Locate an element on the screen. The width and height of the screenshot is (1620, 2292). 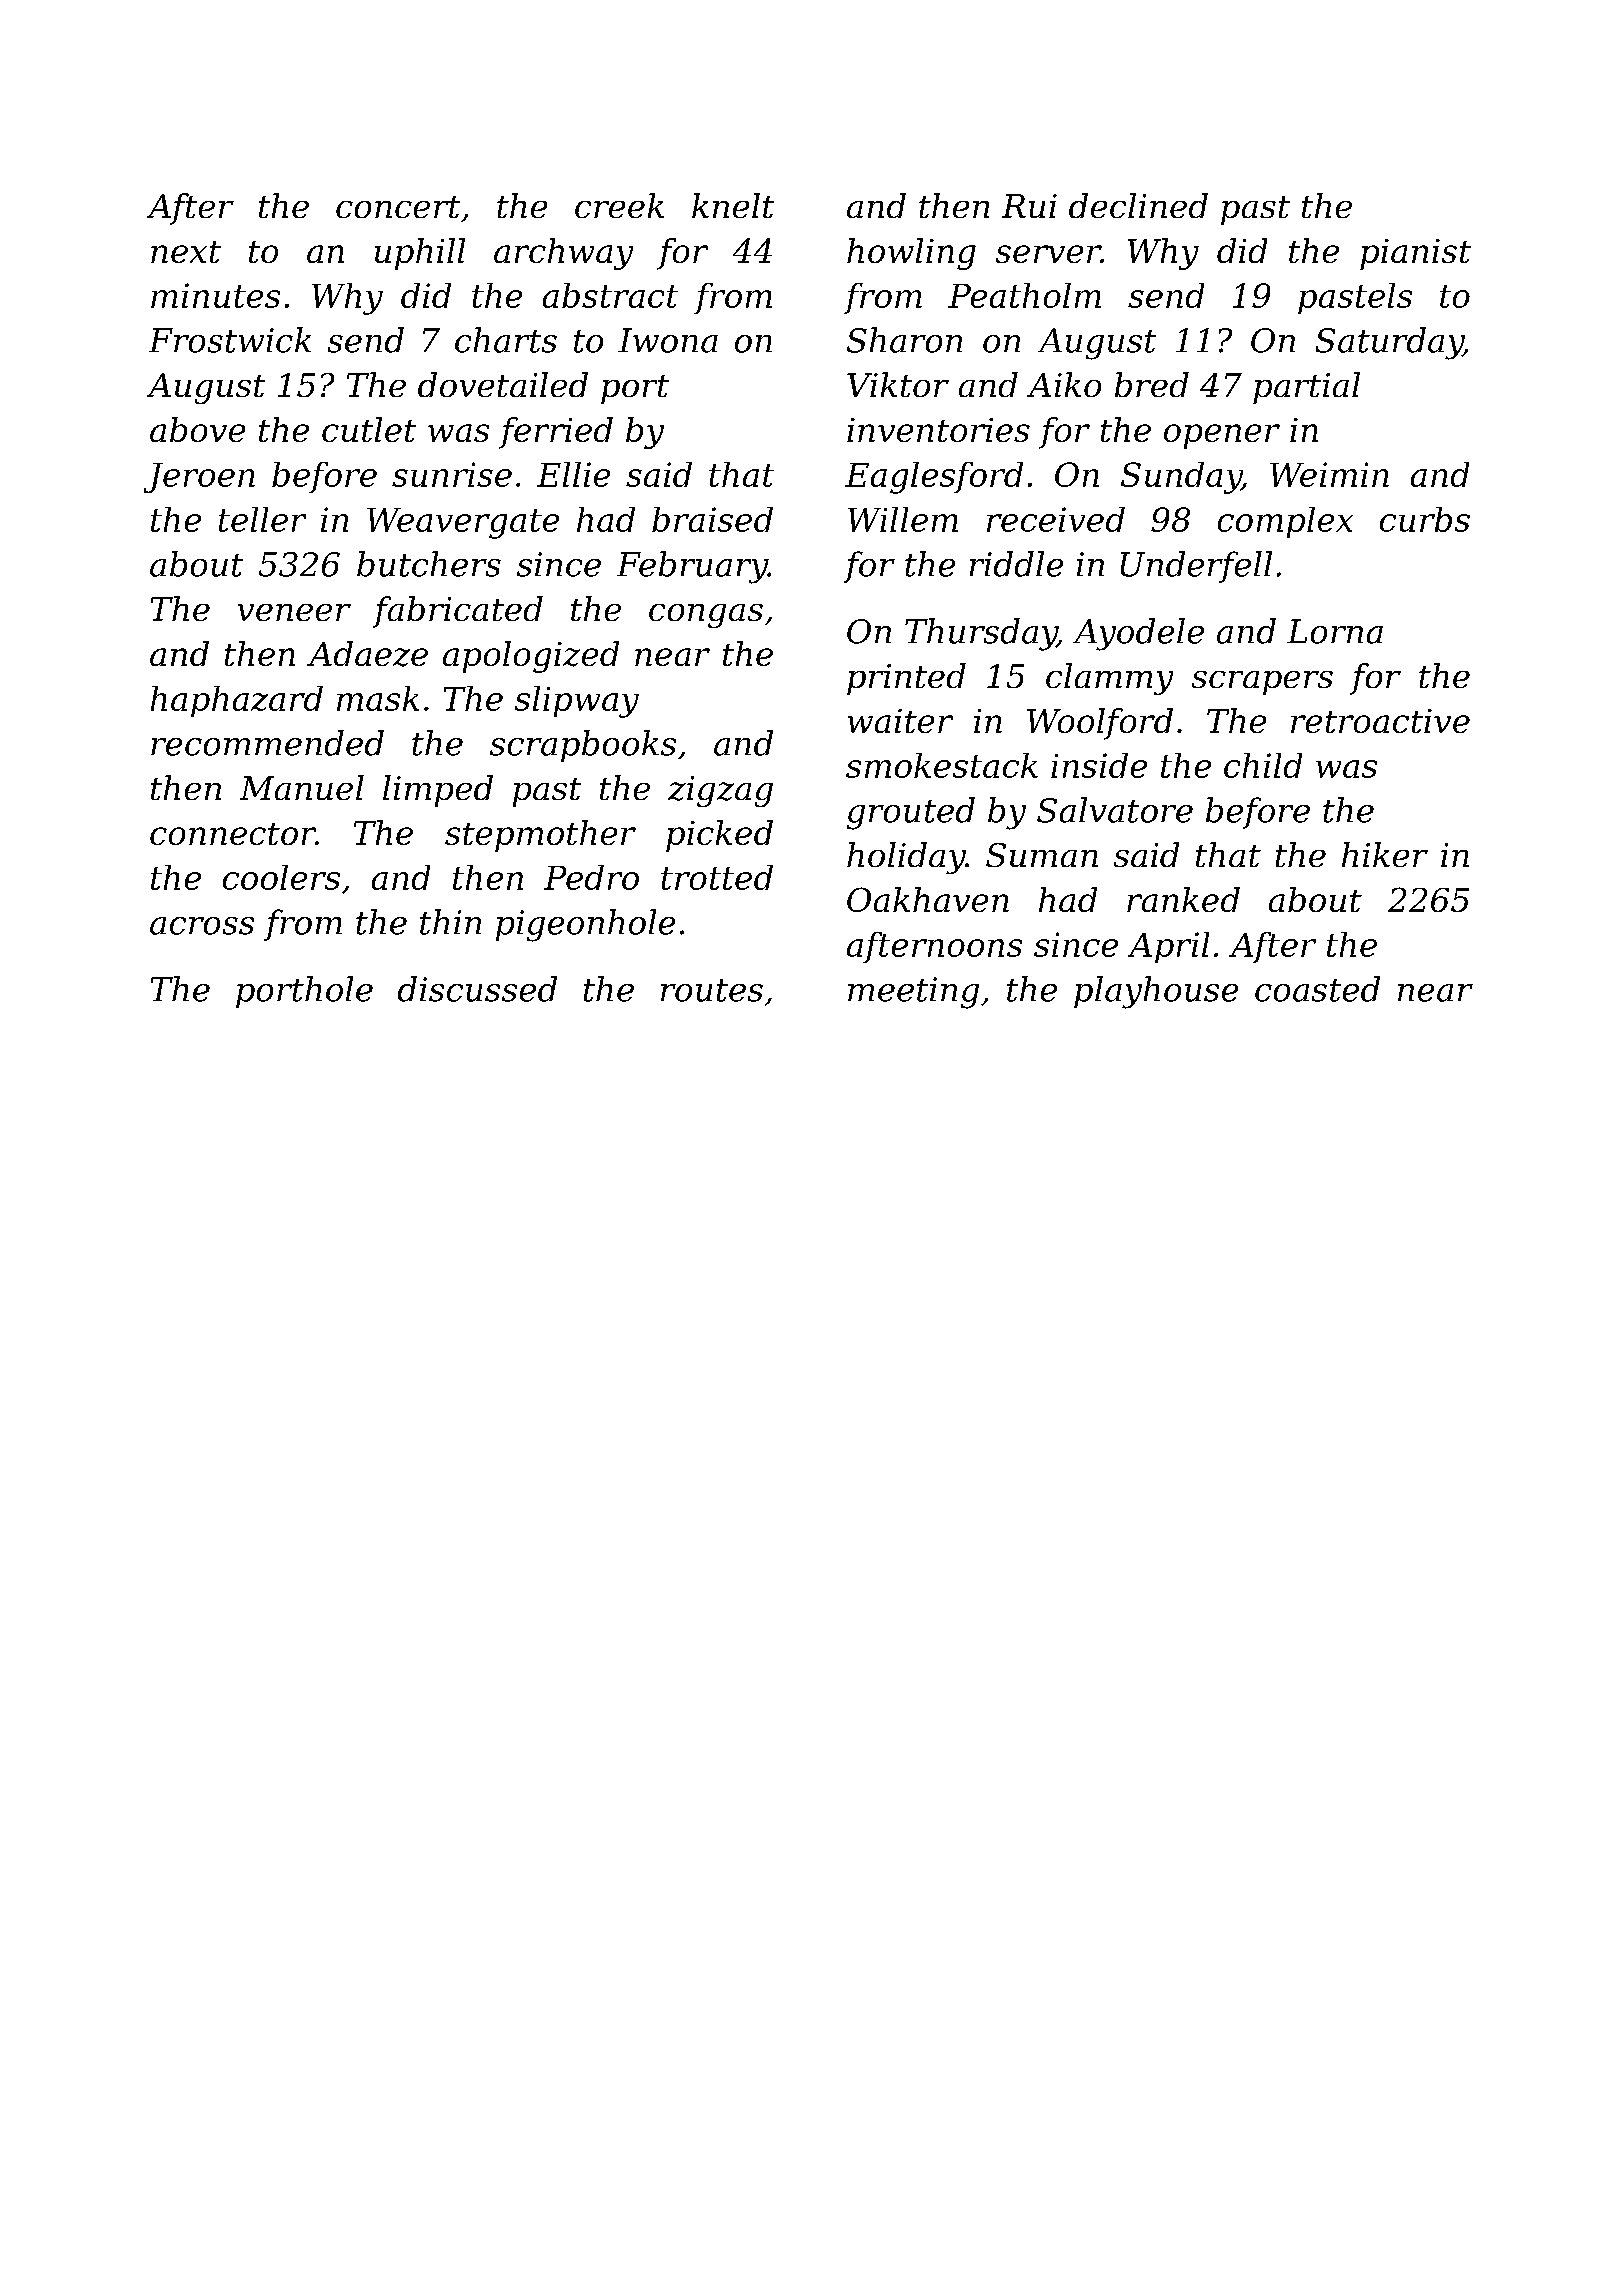
pianist is located at coordinates (1415, 254).
